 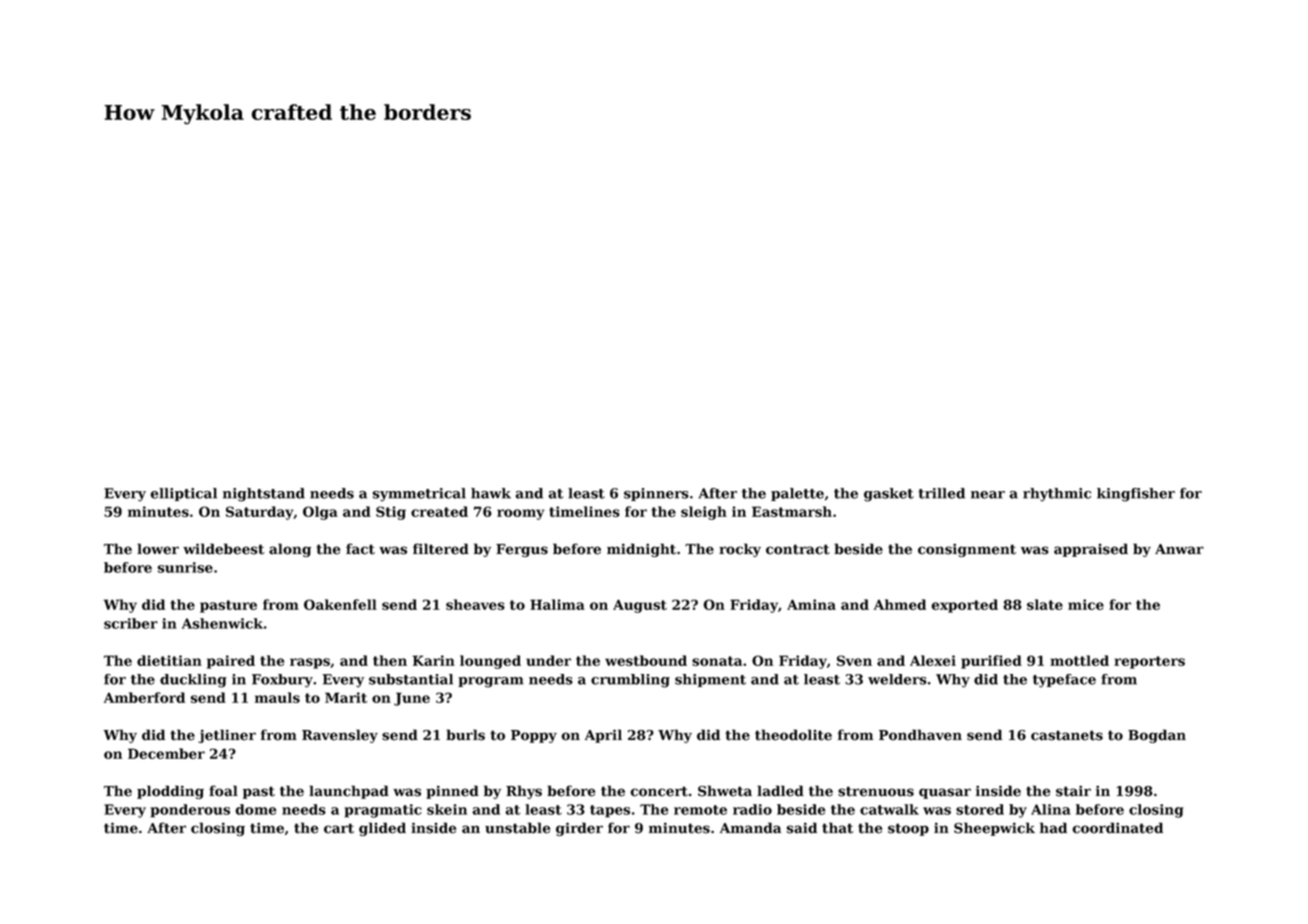 What do you see at coordinates (521, 514) in the document?
I see `roomy` at bounding box center [521, 514].
